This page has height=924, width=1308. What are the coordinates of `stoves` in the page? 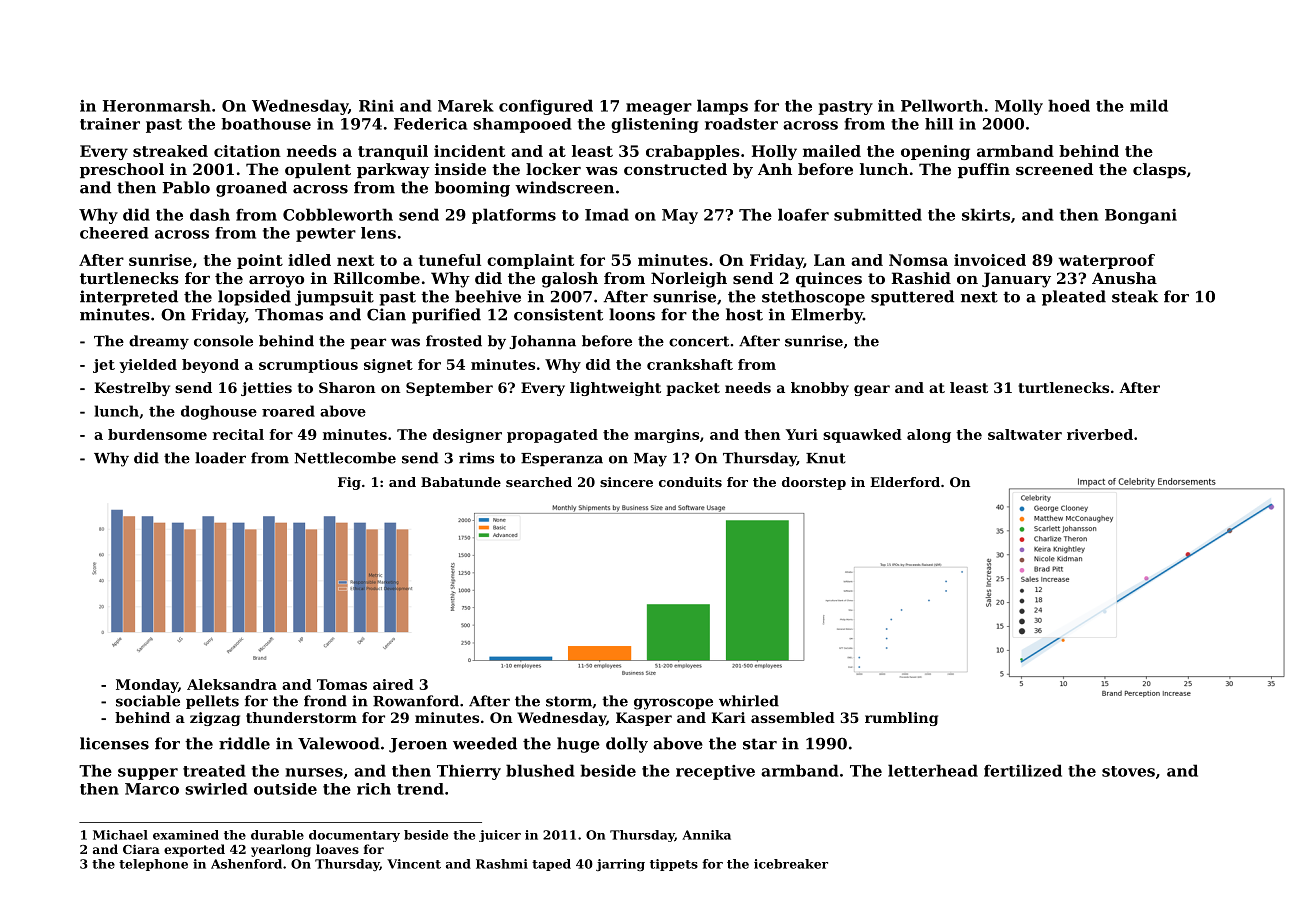 It's located at (1128, 771).
